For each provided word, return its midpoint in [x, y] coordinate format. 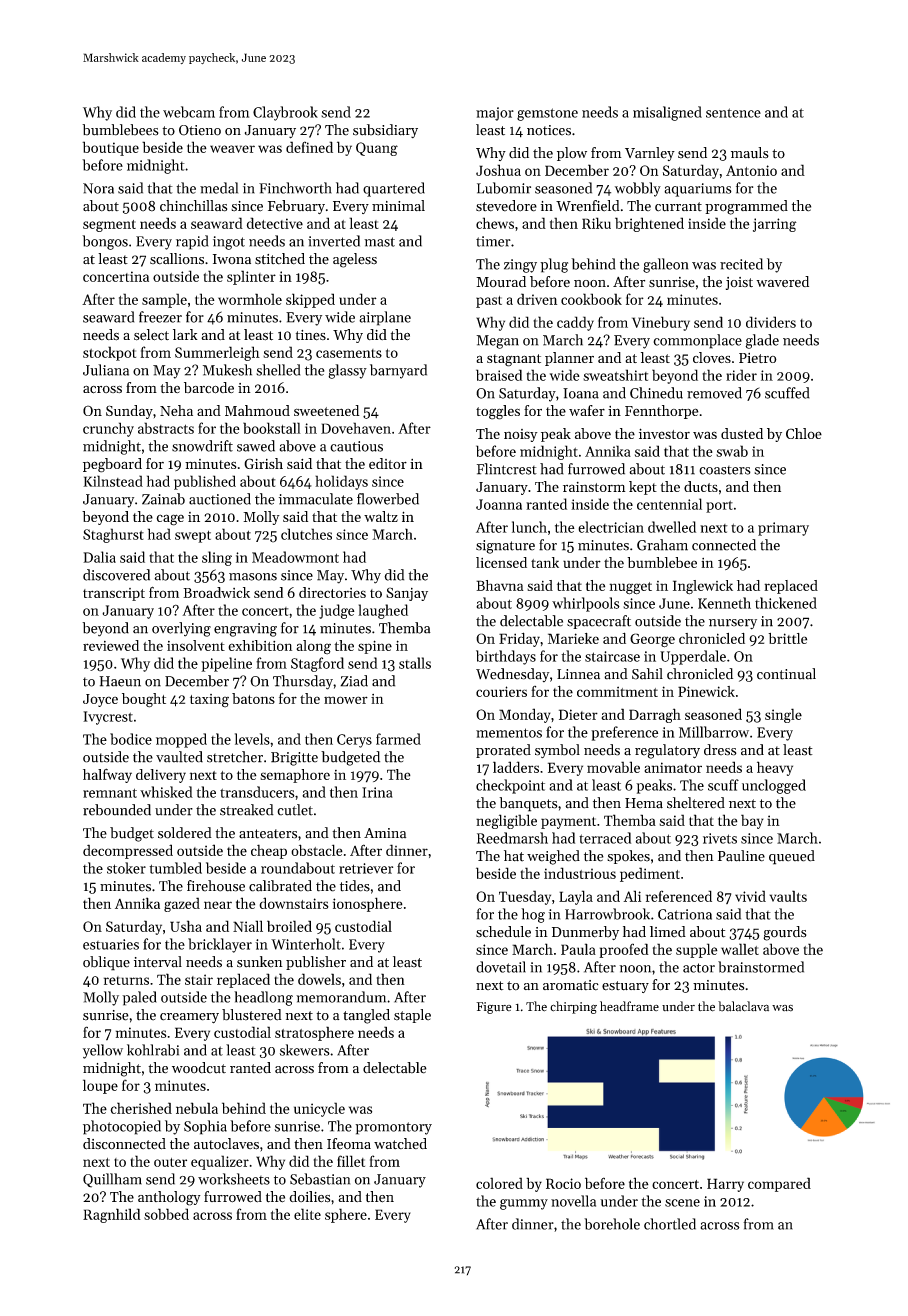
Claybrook [285, 113]
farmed [398, 739]
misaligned [667, 113]
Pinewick [706, 691]
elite [307, 1214]
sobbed [166, 1214]
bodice [131, 739]
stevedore [506, 206]
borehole [612, 1224]
